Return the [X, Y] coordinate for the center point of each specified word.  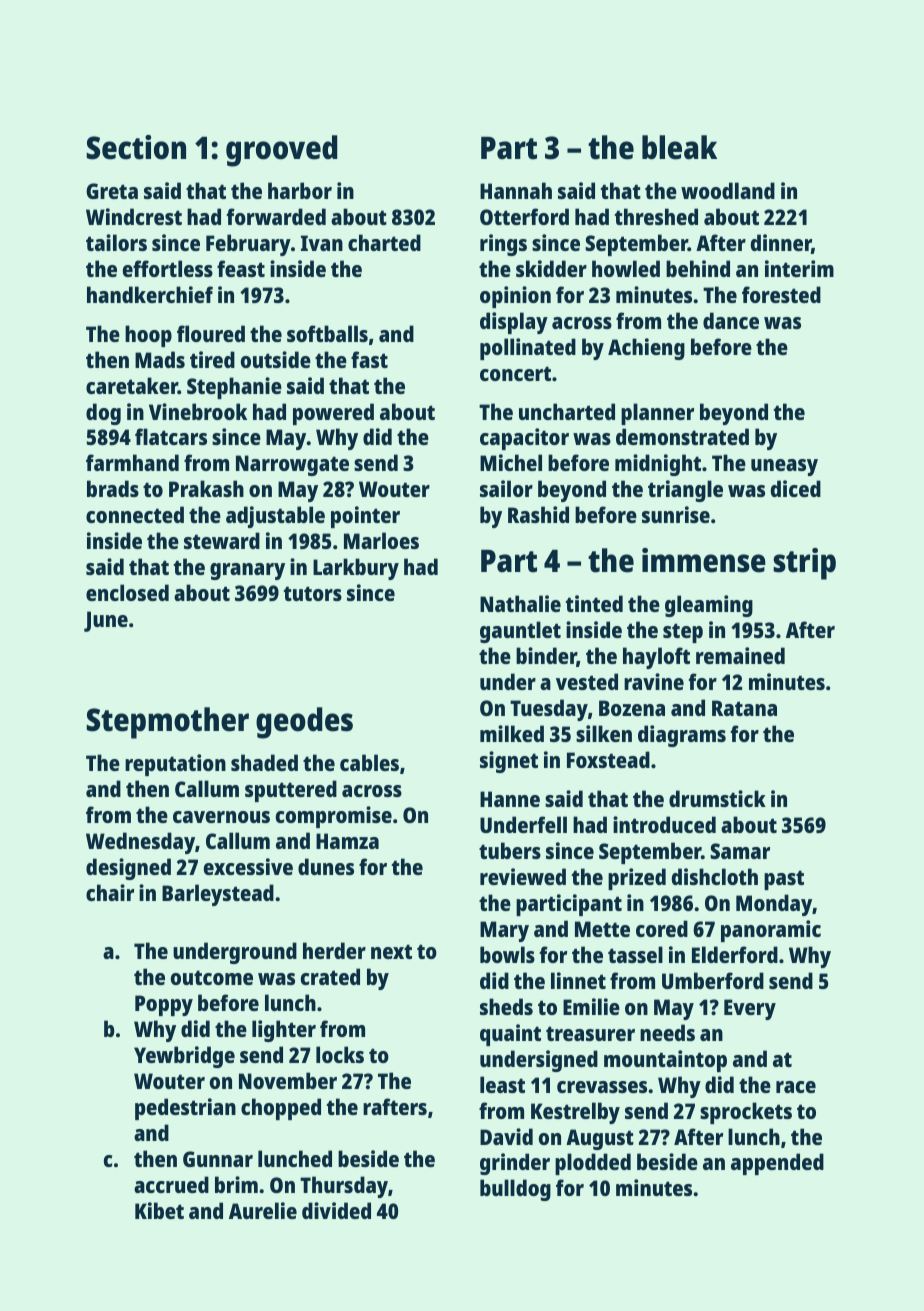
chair [110, 892]
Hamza [347, 841]
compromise [334, 817]
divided [336, 1210]
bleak [679, 147]
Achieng [646, 349]
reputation [175, 765]
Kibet [159, 1210]
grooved [281, 151]
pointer [365, 517]
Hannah [516, 190]
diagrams [682, 736]
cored [662, 928]
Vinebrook [198, 411]
